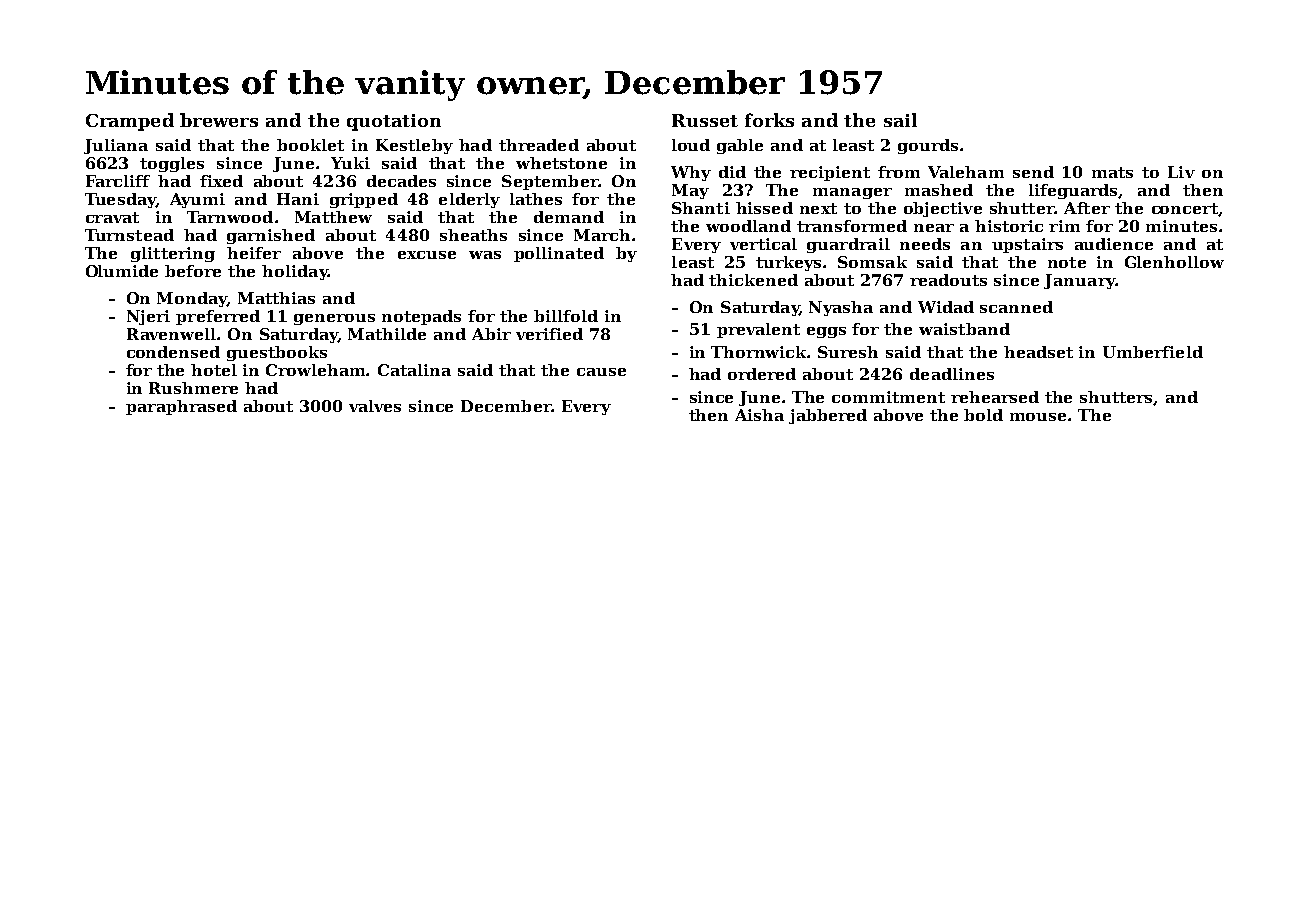 Image resolution: width=1308 pixels, height=924 pixels. Describe the element at coordinates (705, 120) in the screenshot. I see `Russet` at that location.
